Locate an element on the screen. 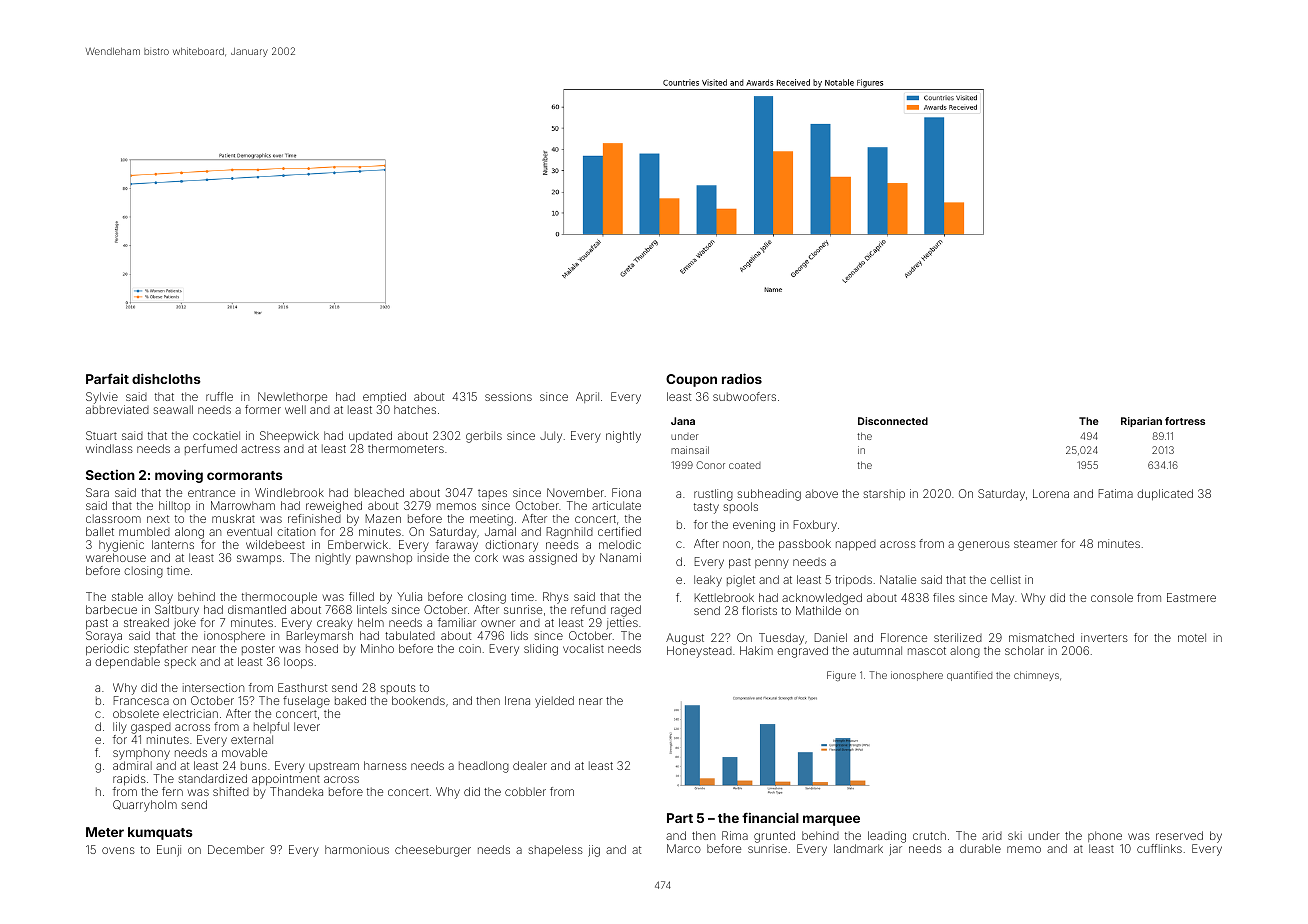  Mazen is located at coordinates (383, 518).
